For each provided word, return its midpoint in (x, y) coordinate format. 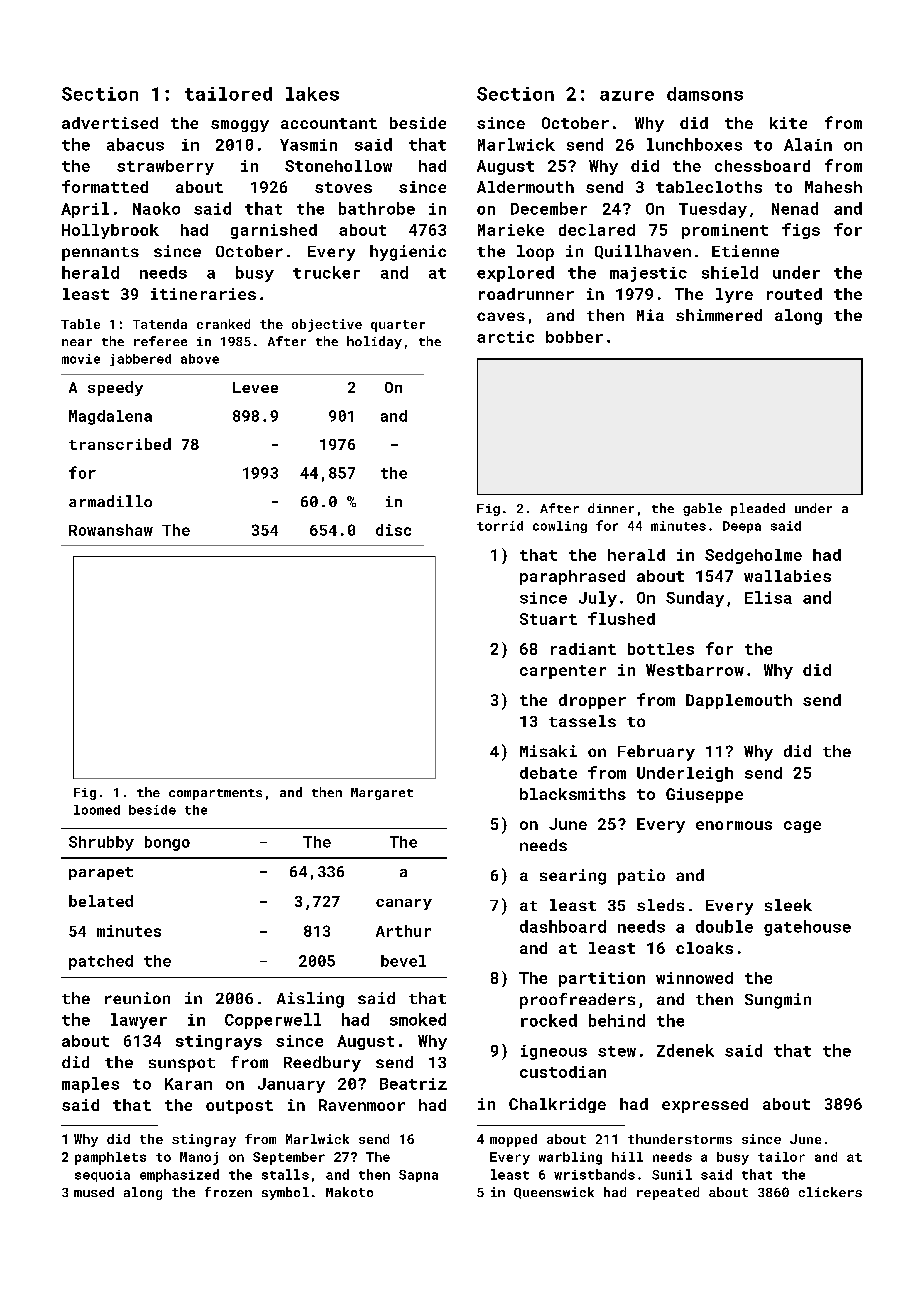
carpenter (563, 672)
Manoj (199, 1158)
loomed (97, 810)
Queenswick (554, 1193)
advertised (110, 123)
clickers (830, 1192)
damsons (705, 94)
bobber (574, 337)
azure (627, 96)
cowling (560, 527)
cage (802, 827)
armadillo (110, 501)
